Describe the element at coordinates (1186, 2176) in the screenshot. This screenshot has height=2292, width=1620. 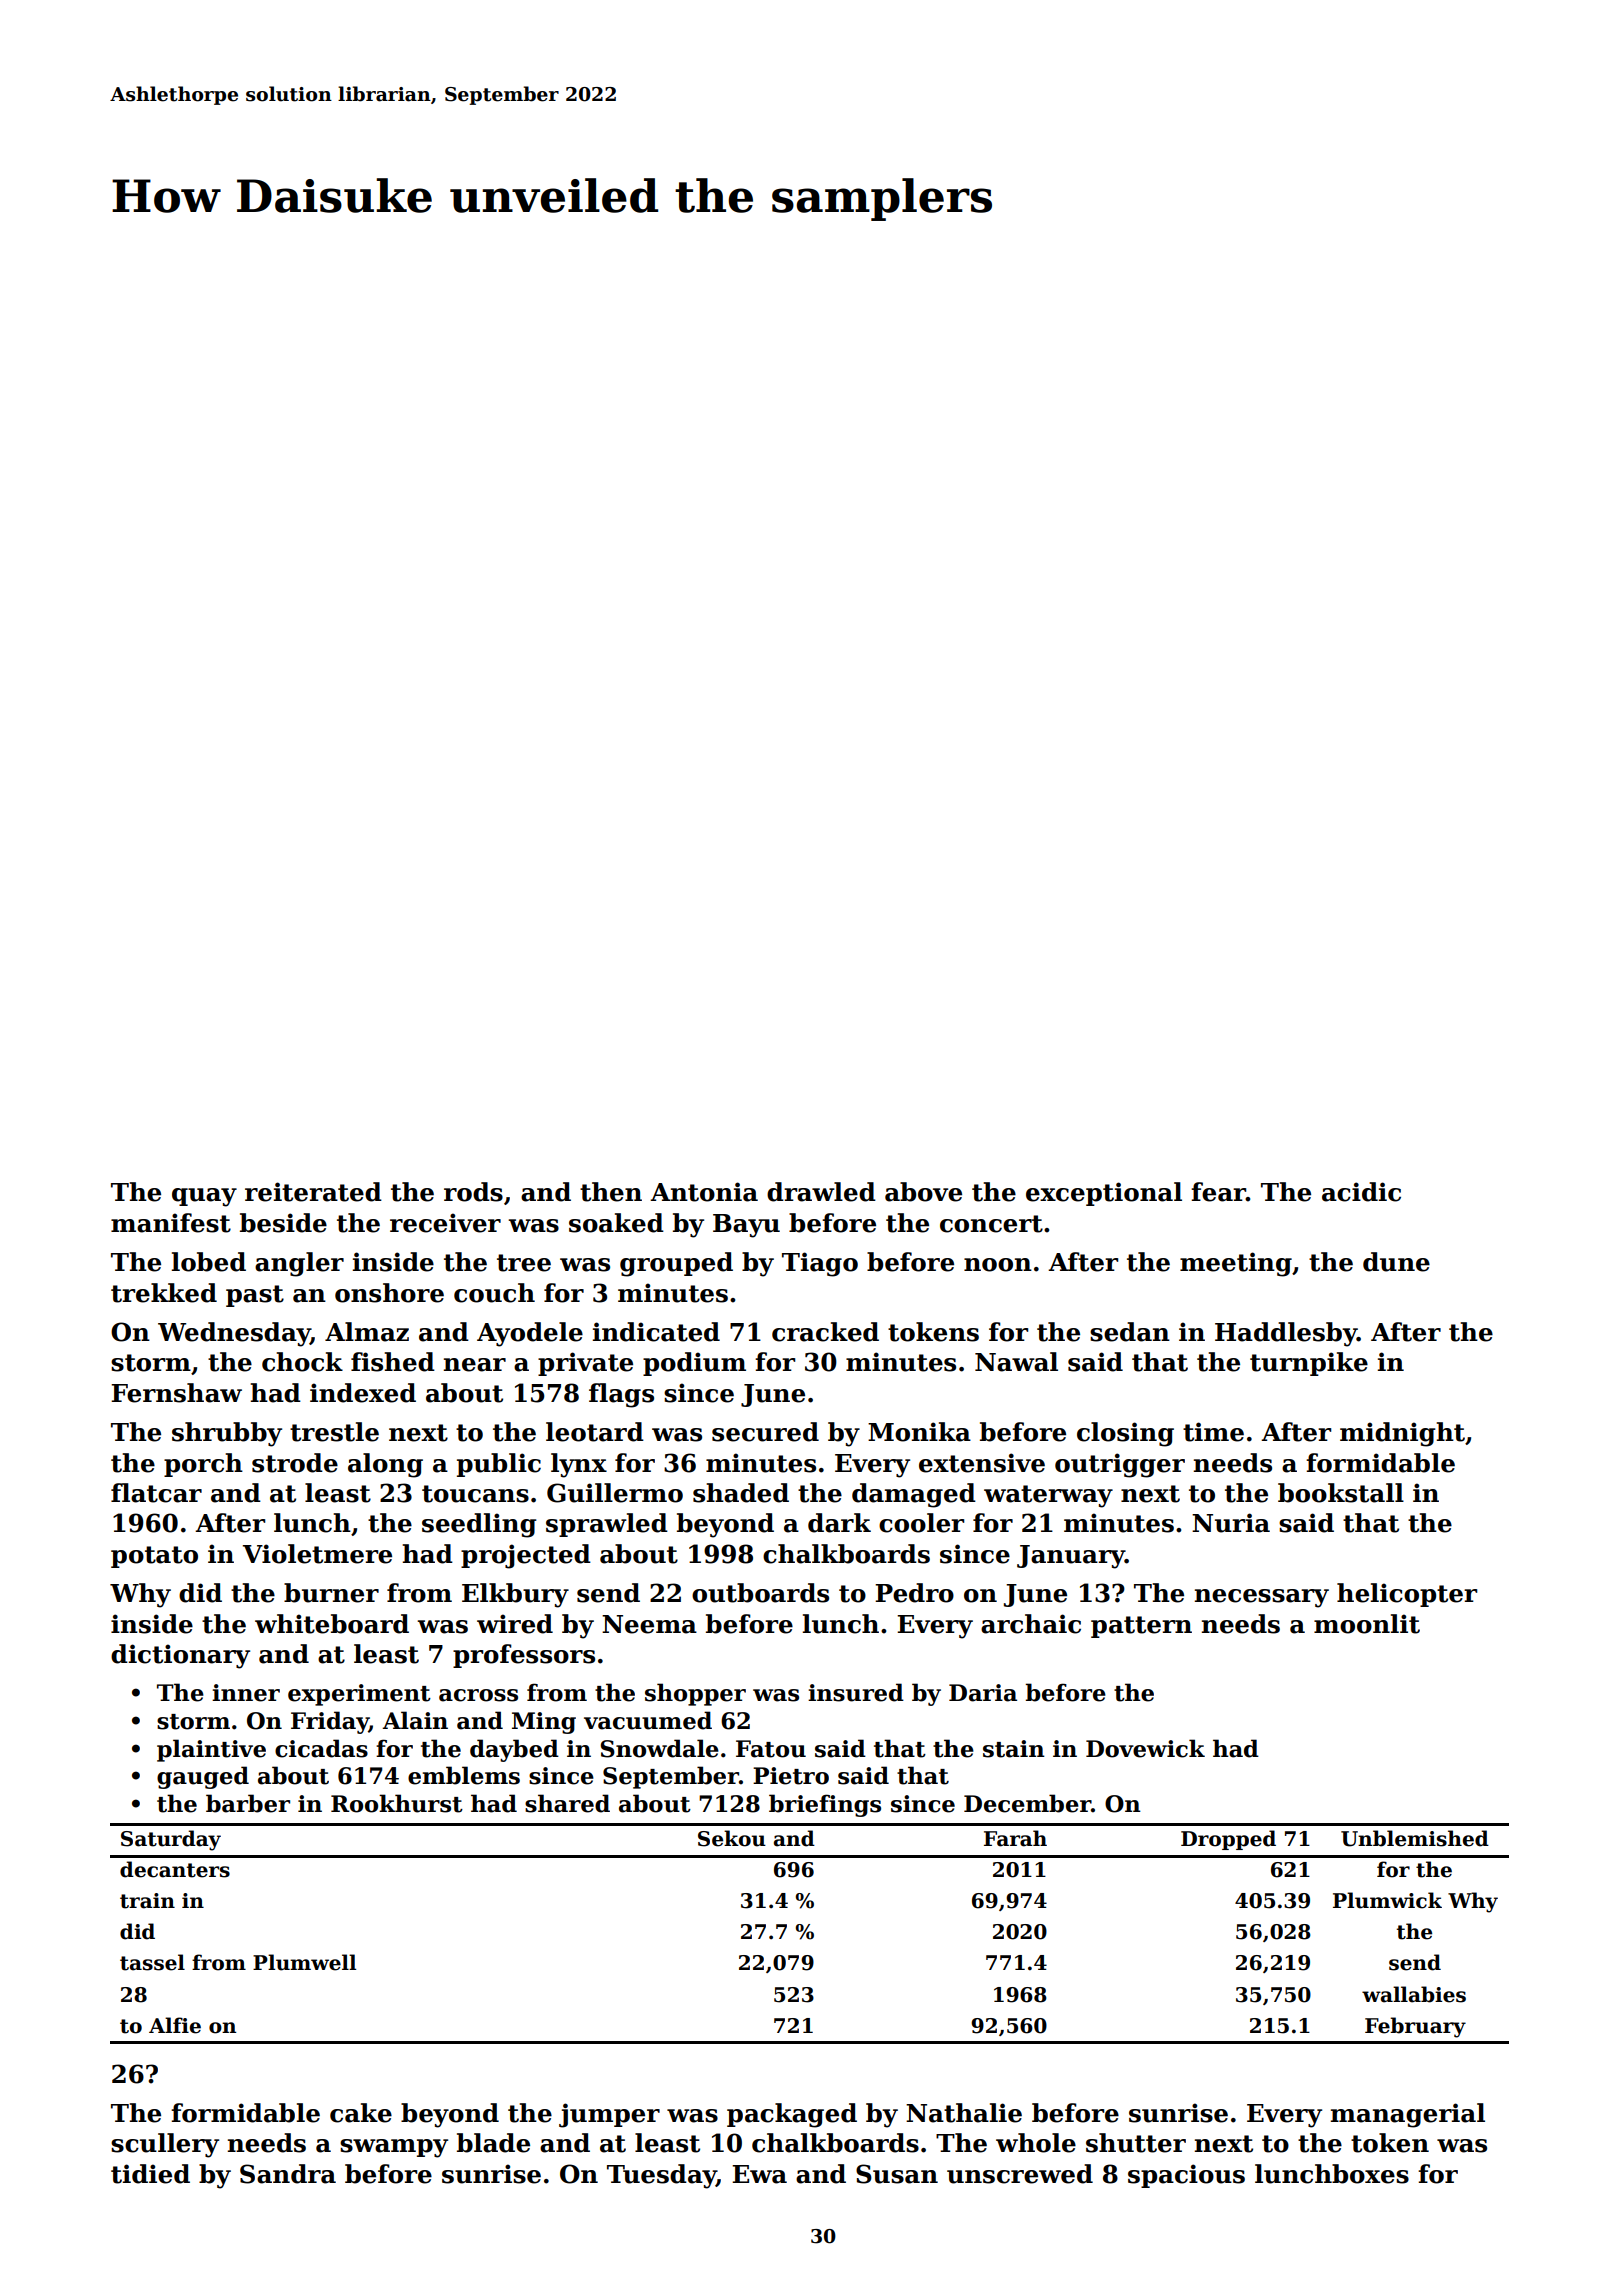
I see `spacious` at that location.
